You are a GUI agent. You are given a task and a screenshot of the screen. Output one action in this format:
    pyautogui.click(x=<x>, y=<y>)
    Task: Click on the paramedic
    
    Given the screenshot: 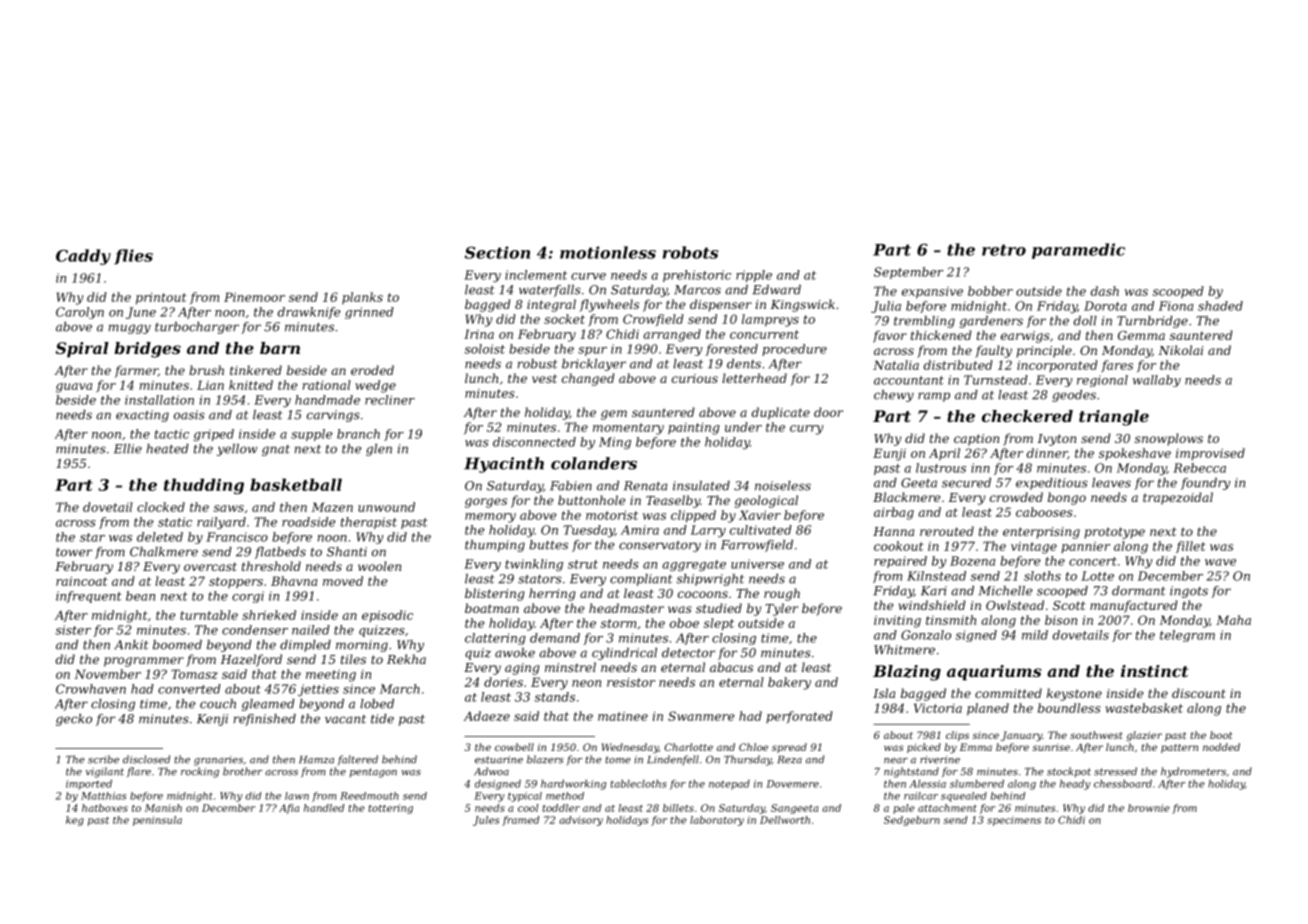 What is the action you would take?
    pyautogui.click(x=1078, y=251)
